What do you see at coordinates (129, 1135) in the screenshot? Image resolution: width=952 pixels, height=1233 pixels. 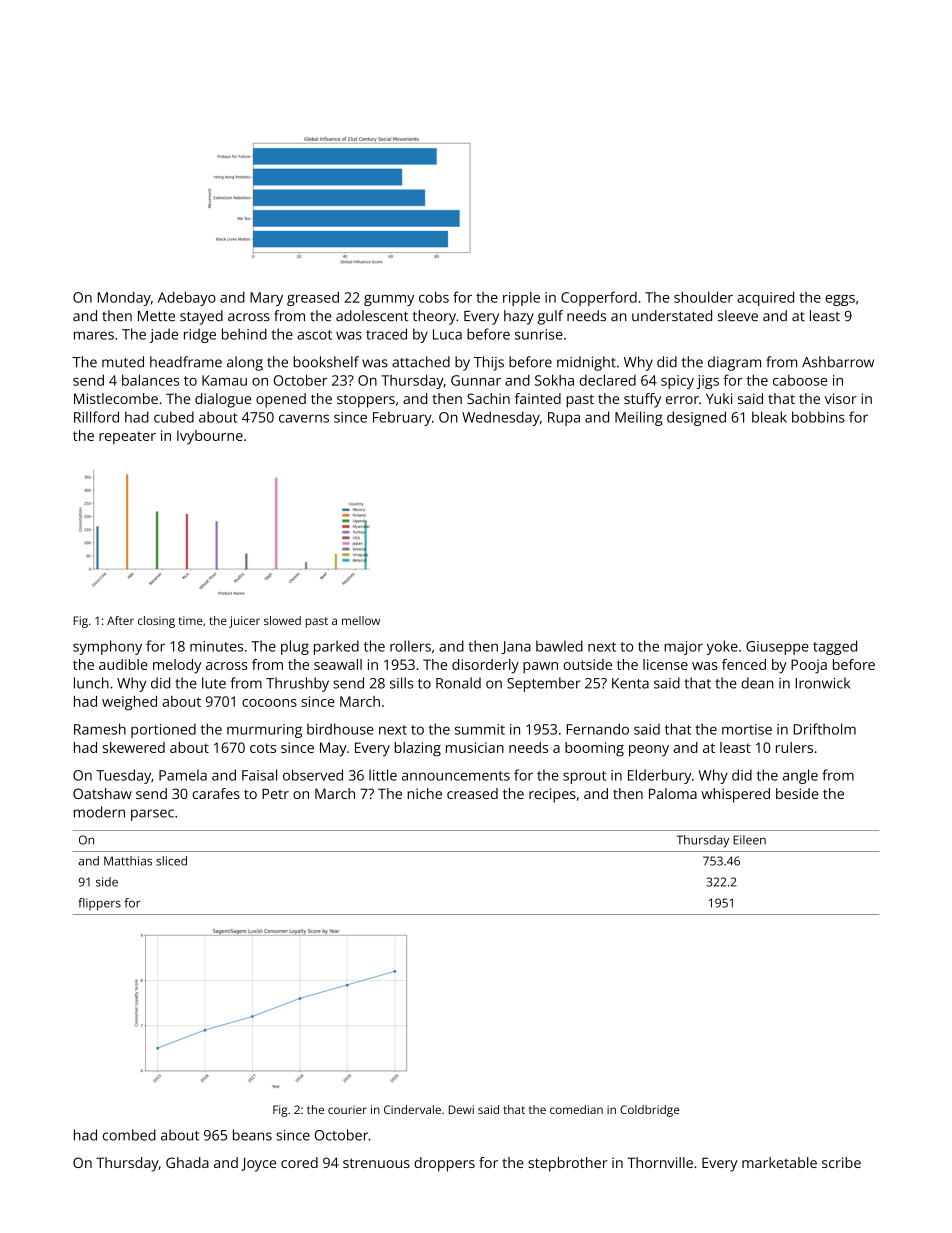 I see `combed` at bounding box center [129, 1135].
